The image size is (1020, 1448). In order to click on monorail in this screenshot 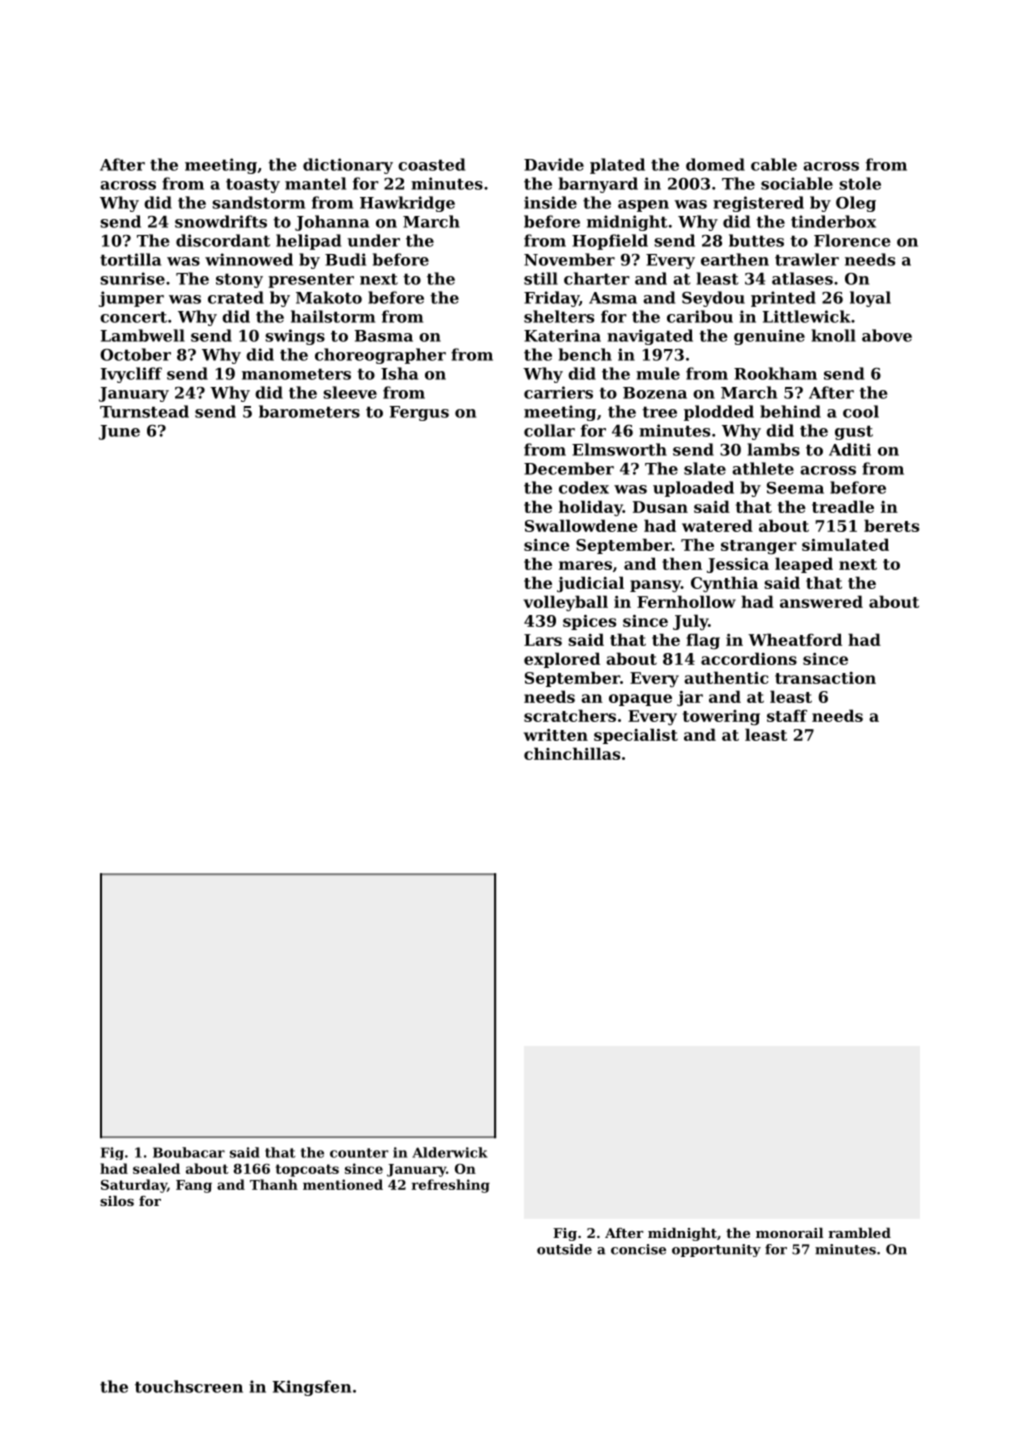, I will do `click(789, 1233)`.
